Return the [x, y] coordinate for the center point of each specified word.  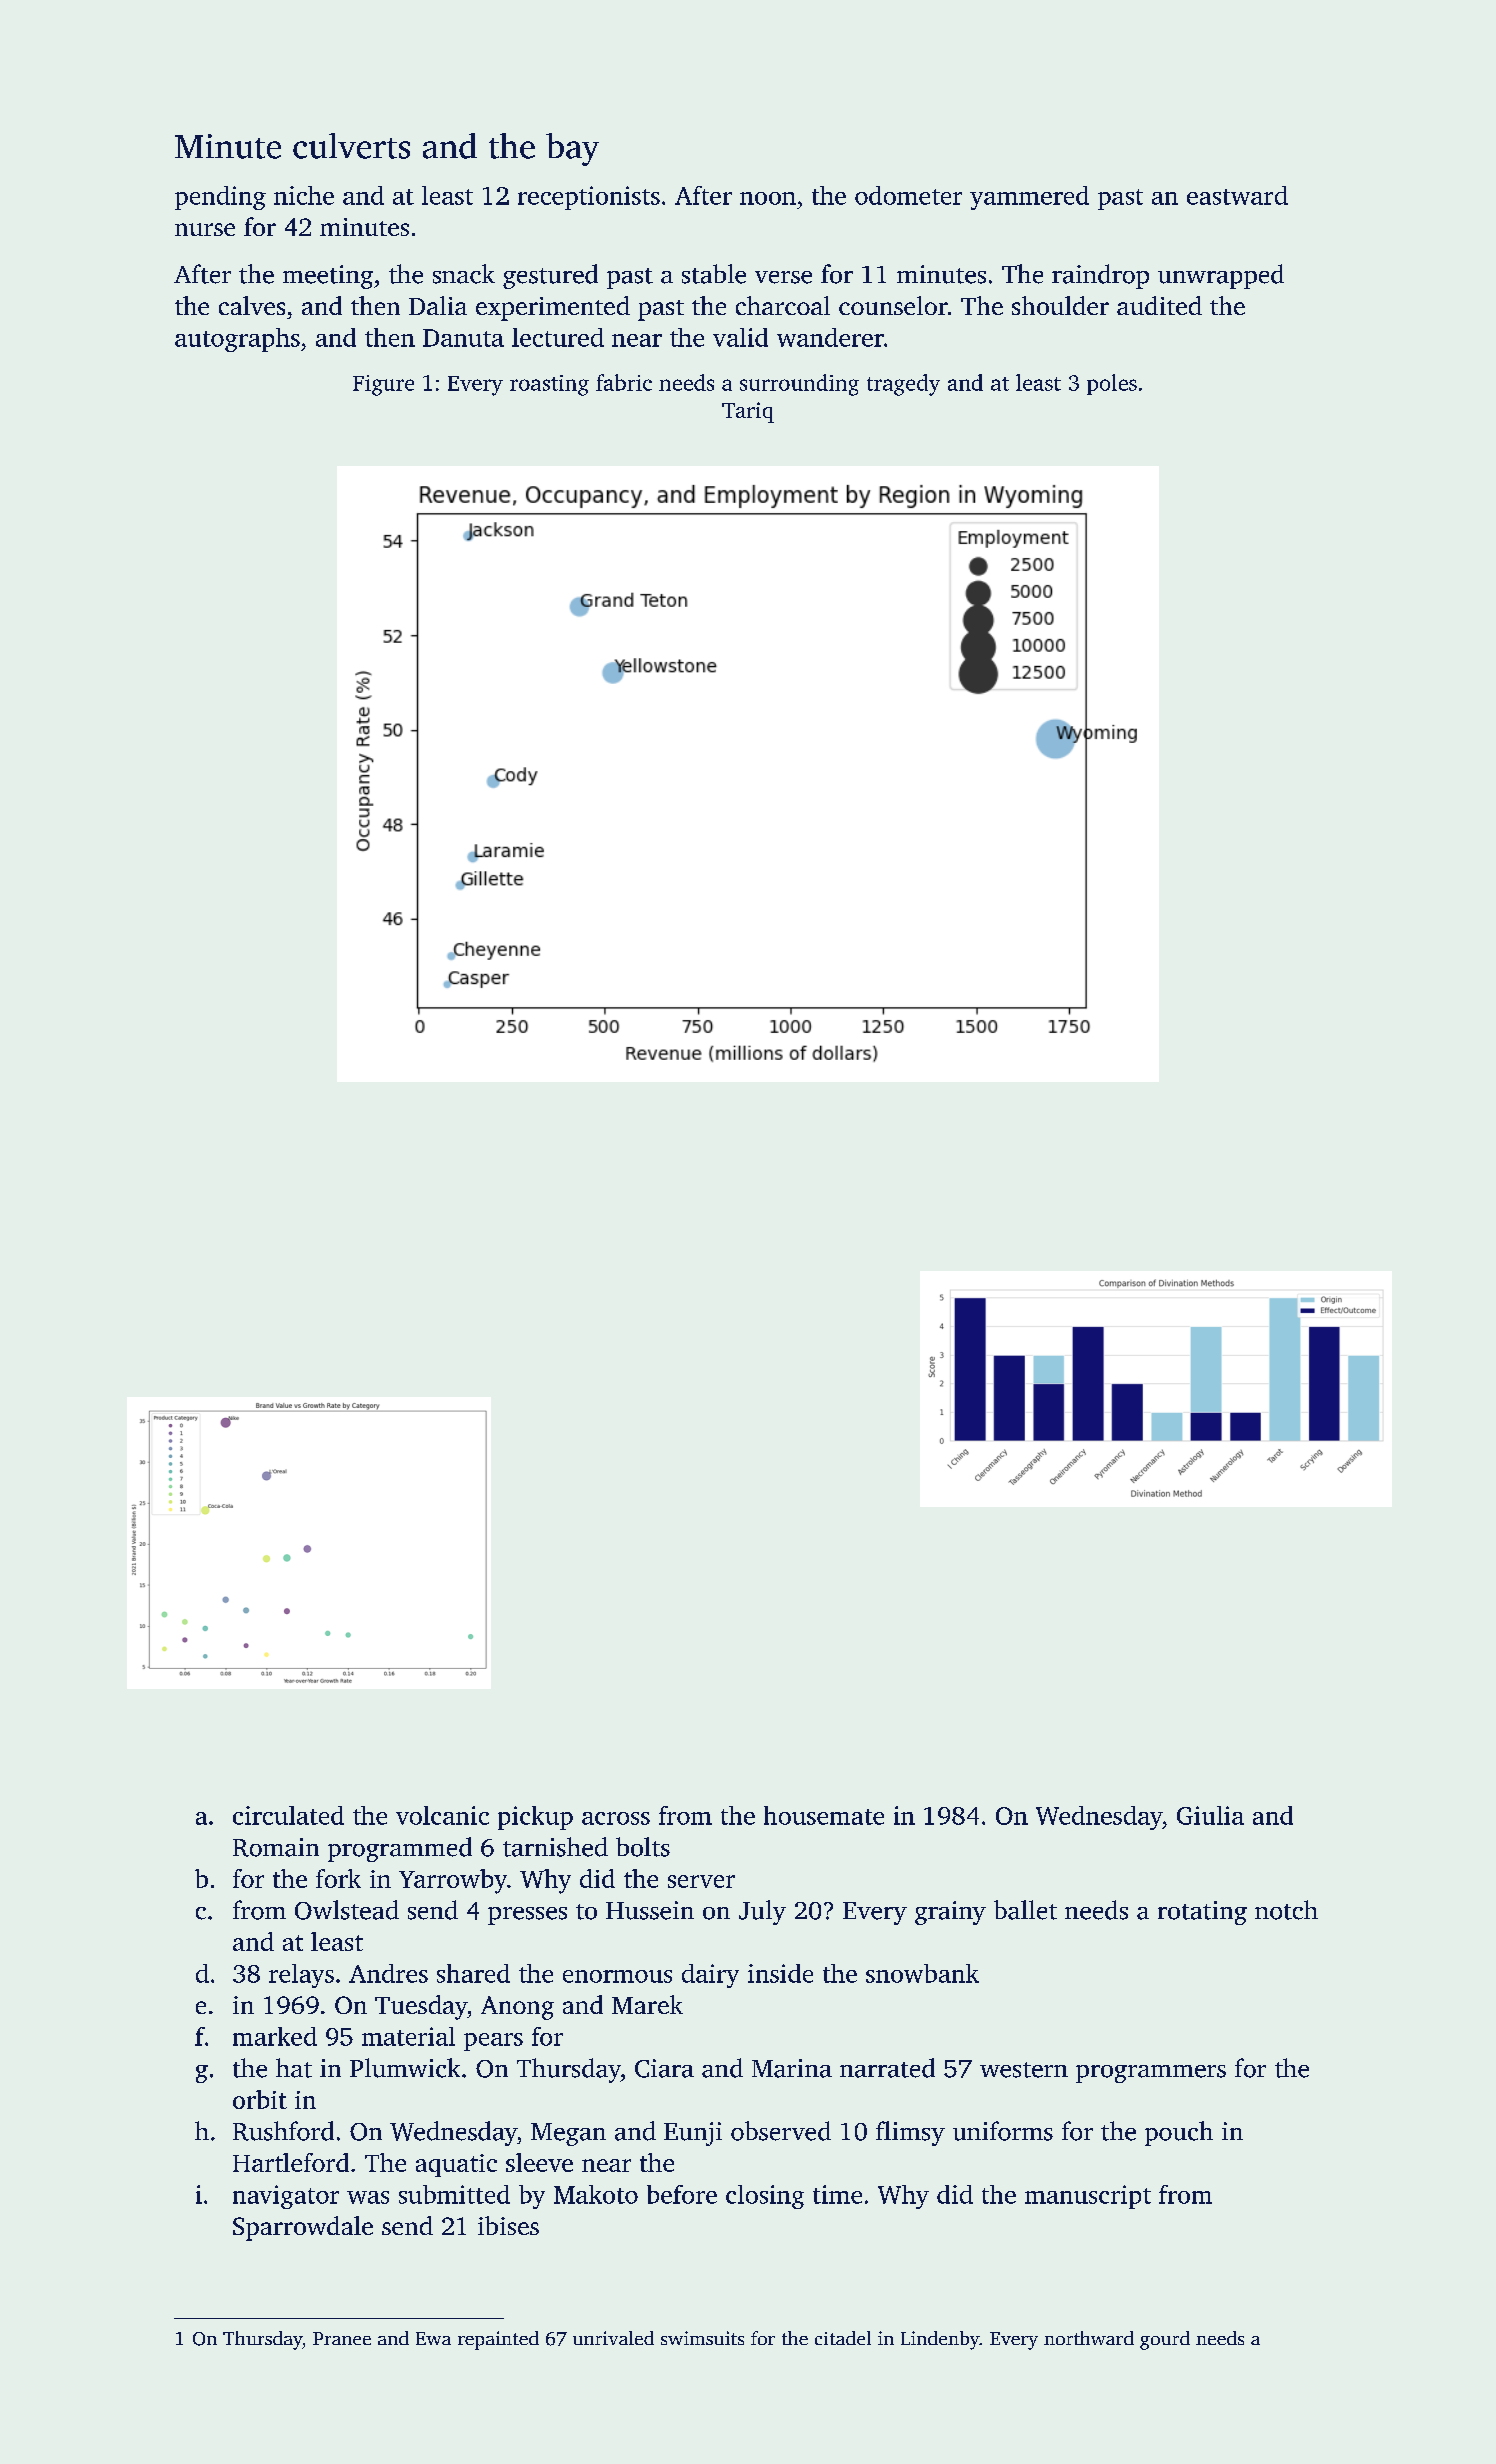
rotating [1202, 1913]
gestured [550, 276]
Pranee [342, 2338]
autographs [237, 340]
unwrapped [1221, 276]
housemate [824, 1815]
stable [714, 274]
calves [252, 305]
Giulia [1210, 1815]
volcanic [442, 1815]
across [616, 1818]
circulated [288, 1815]
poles [1112, 384]
